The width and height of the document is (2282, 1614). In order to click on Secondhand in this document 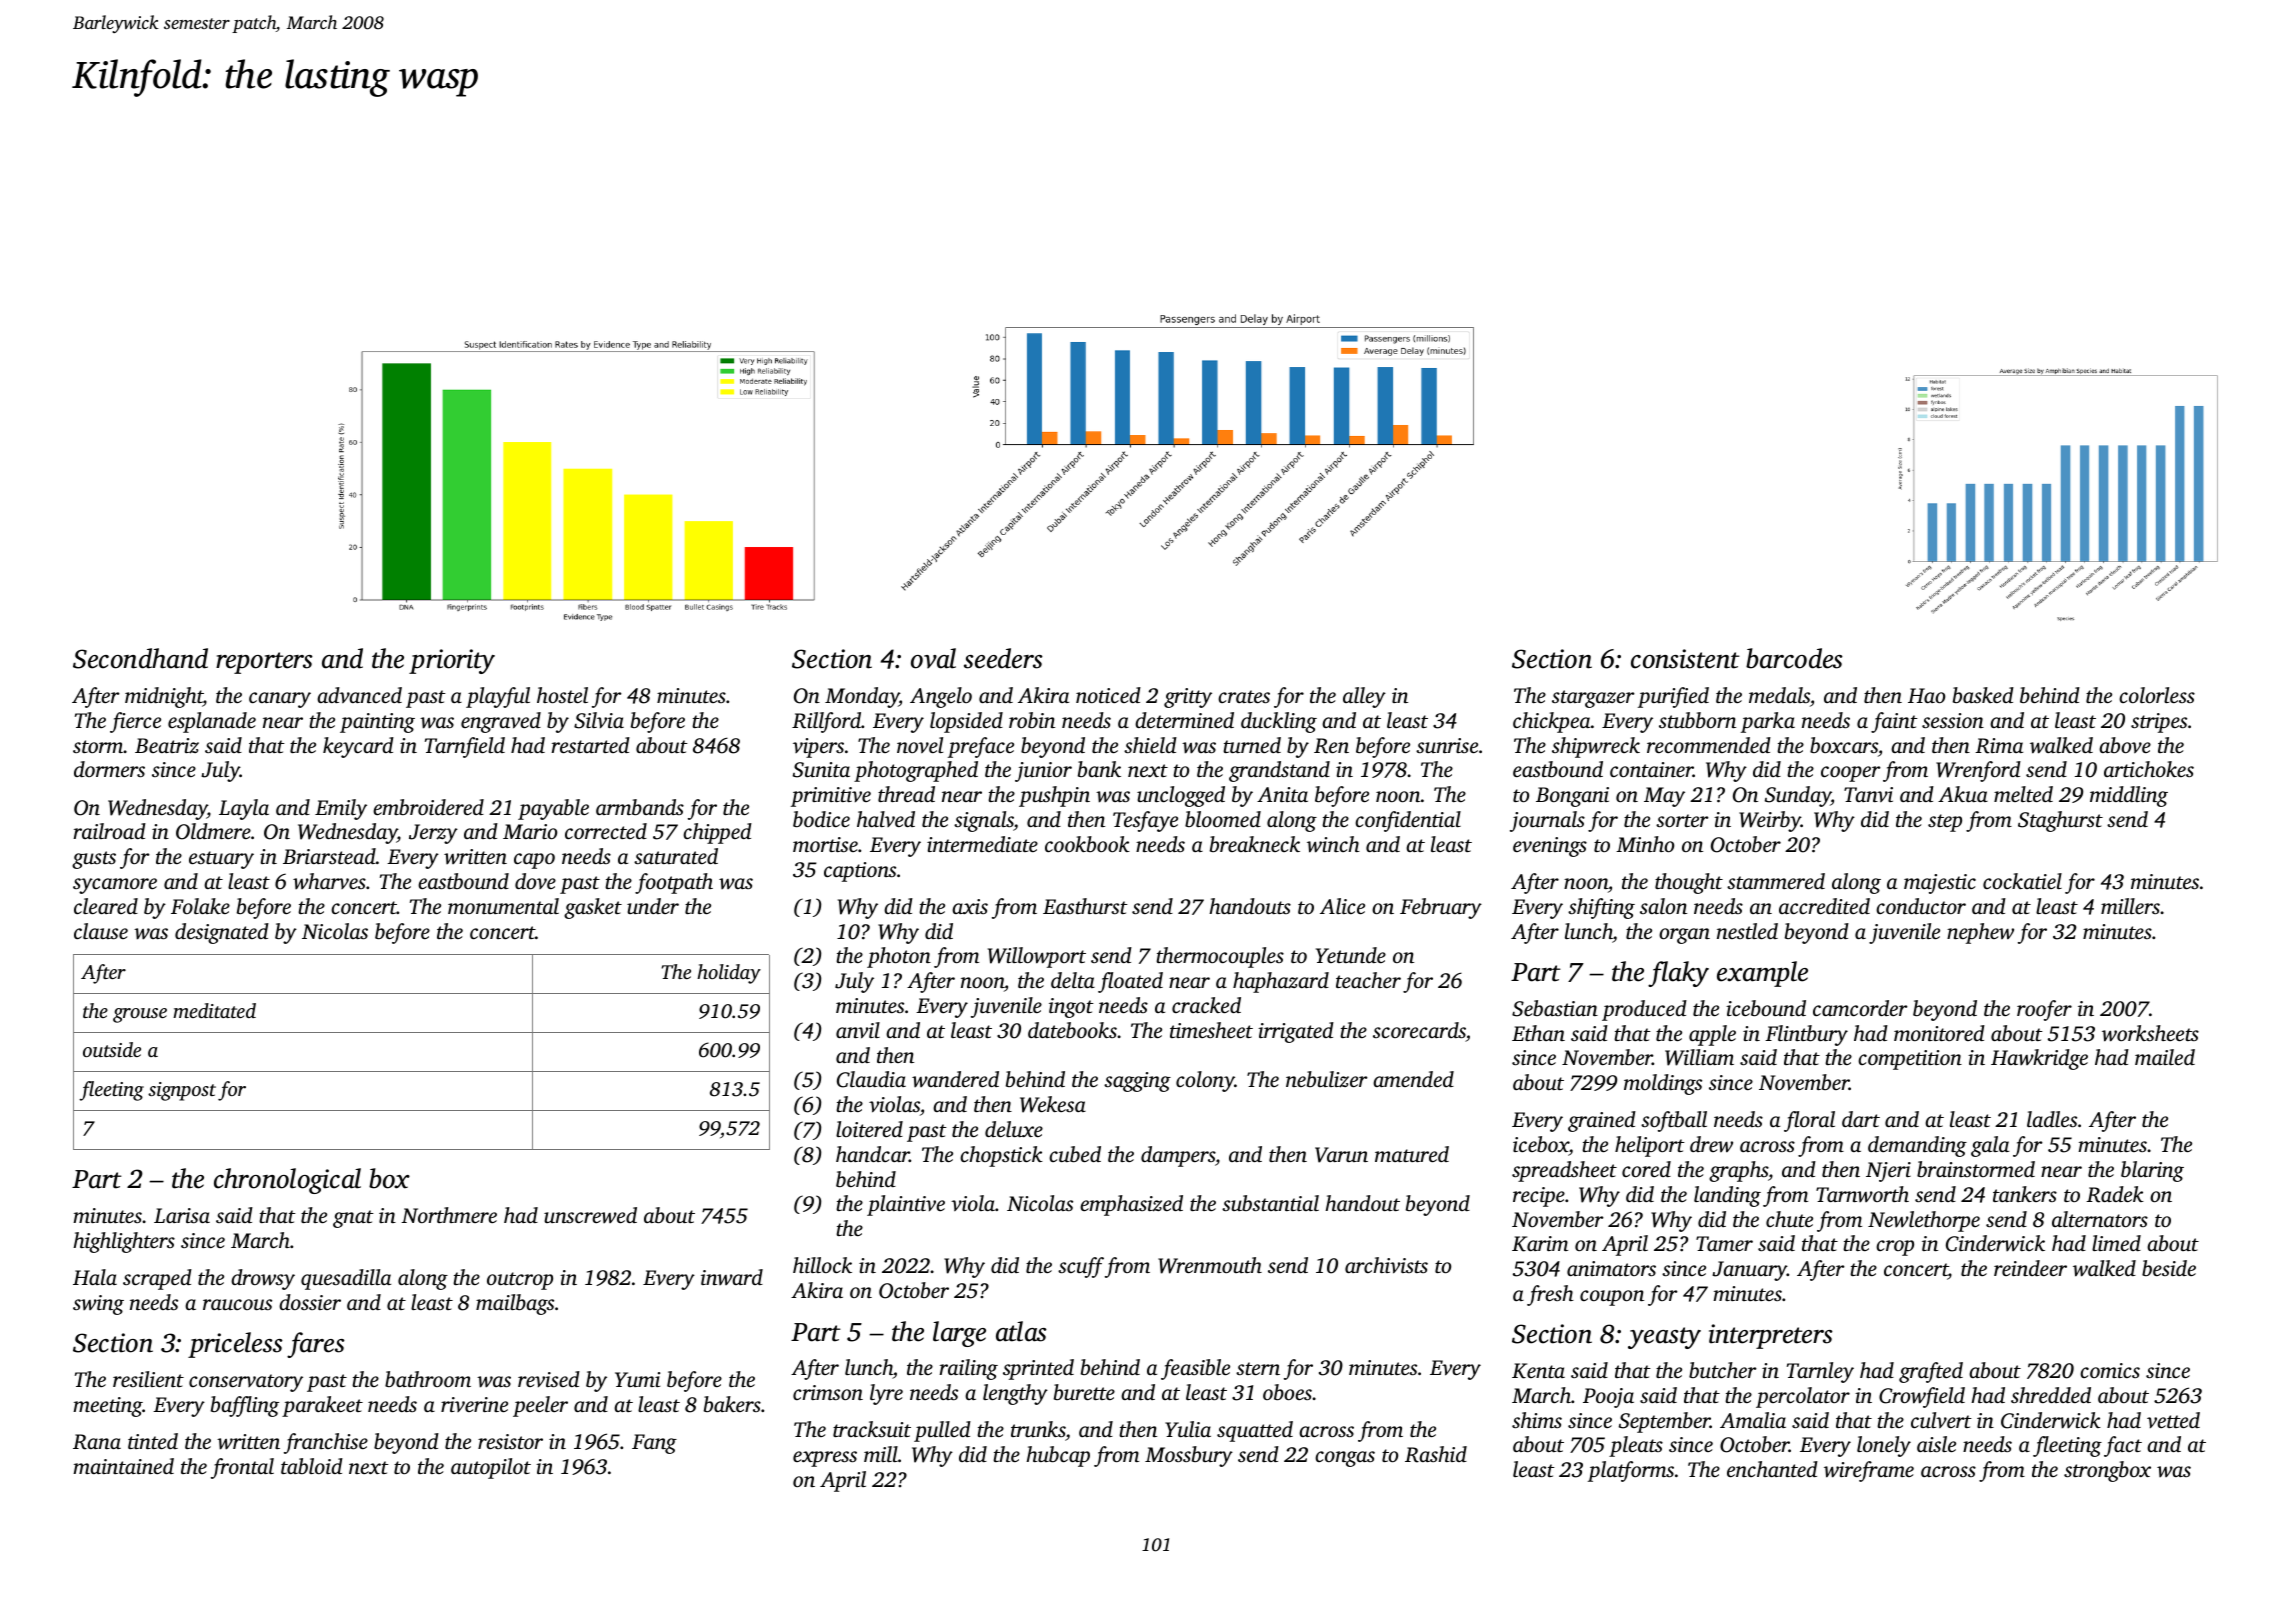, I will do `click(140, 658)`.
